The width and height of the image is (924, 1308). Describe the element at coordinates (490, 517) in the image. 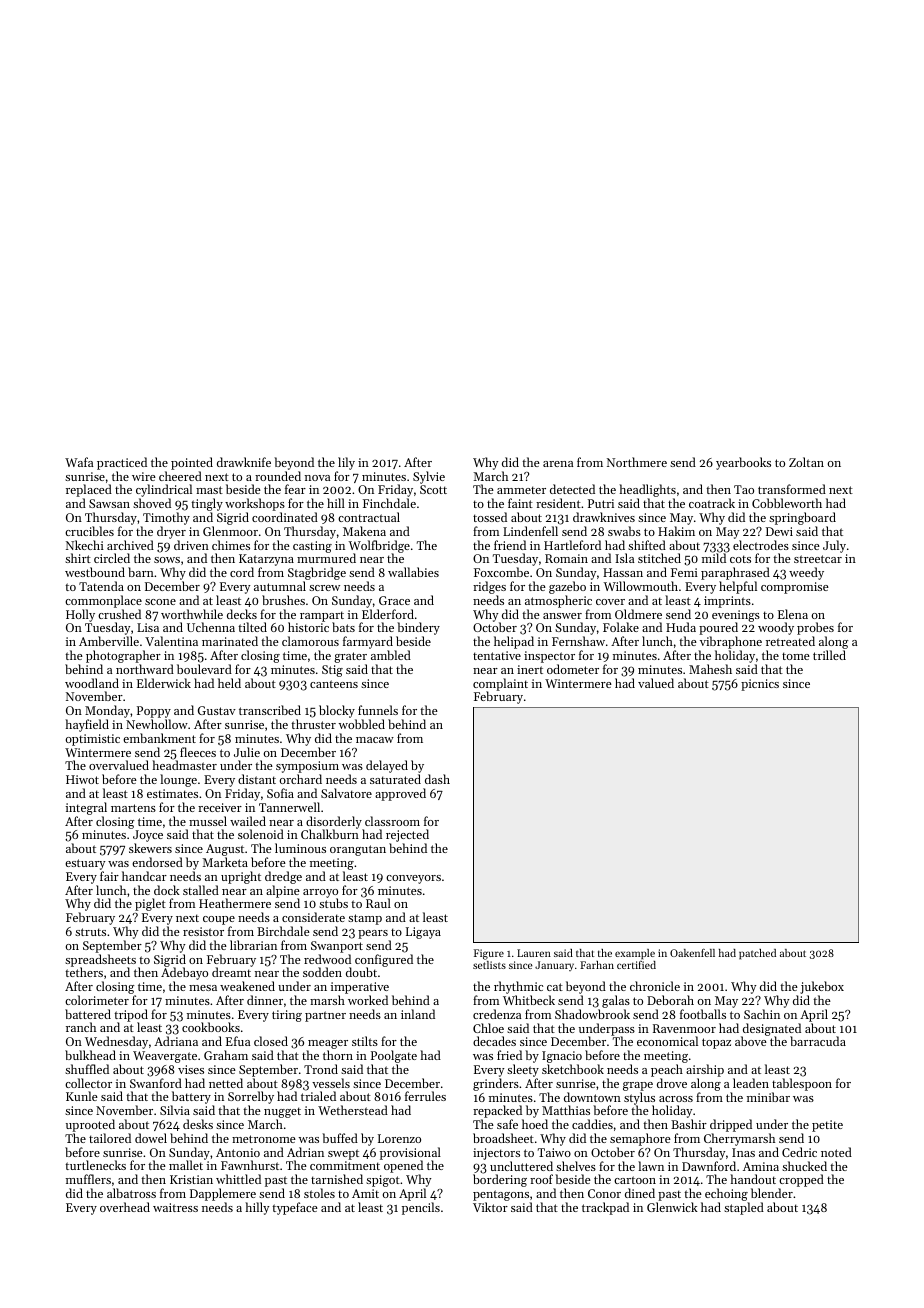

I see `tossed` at that location.
